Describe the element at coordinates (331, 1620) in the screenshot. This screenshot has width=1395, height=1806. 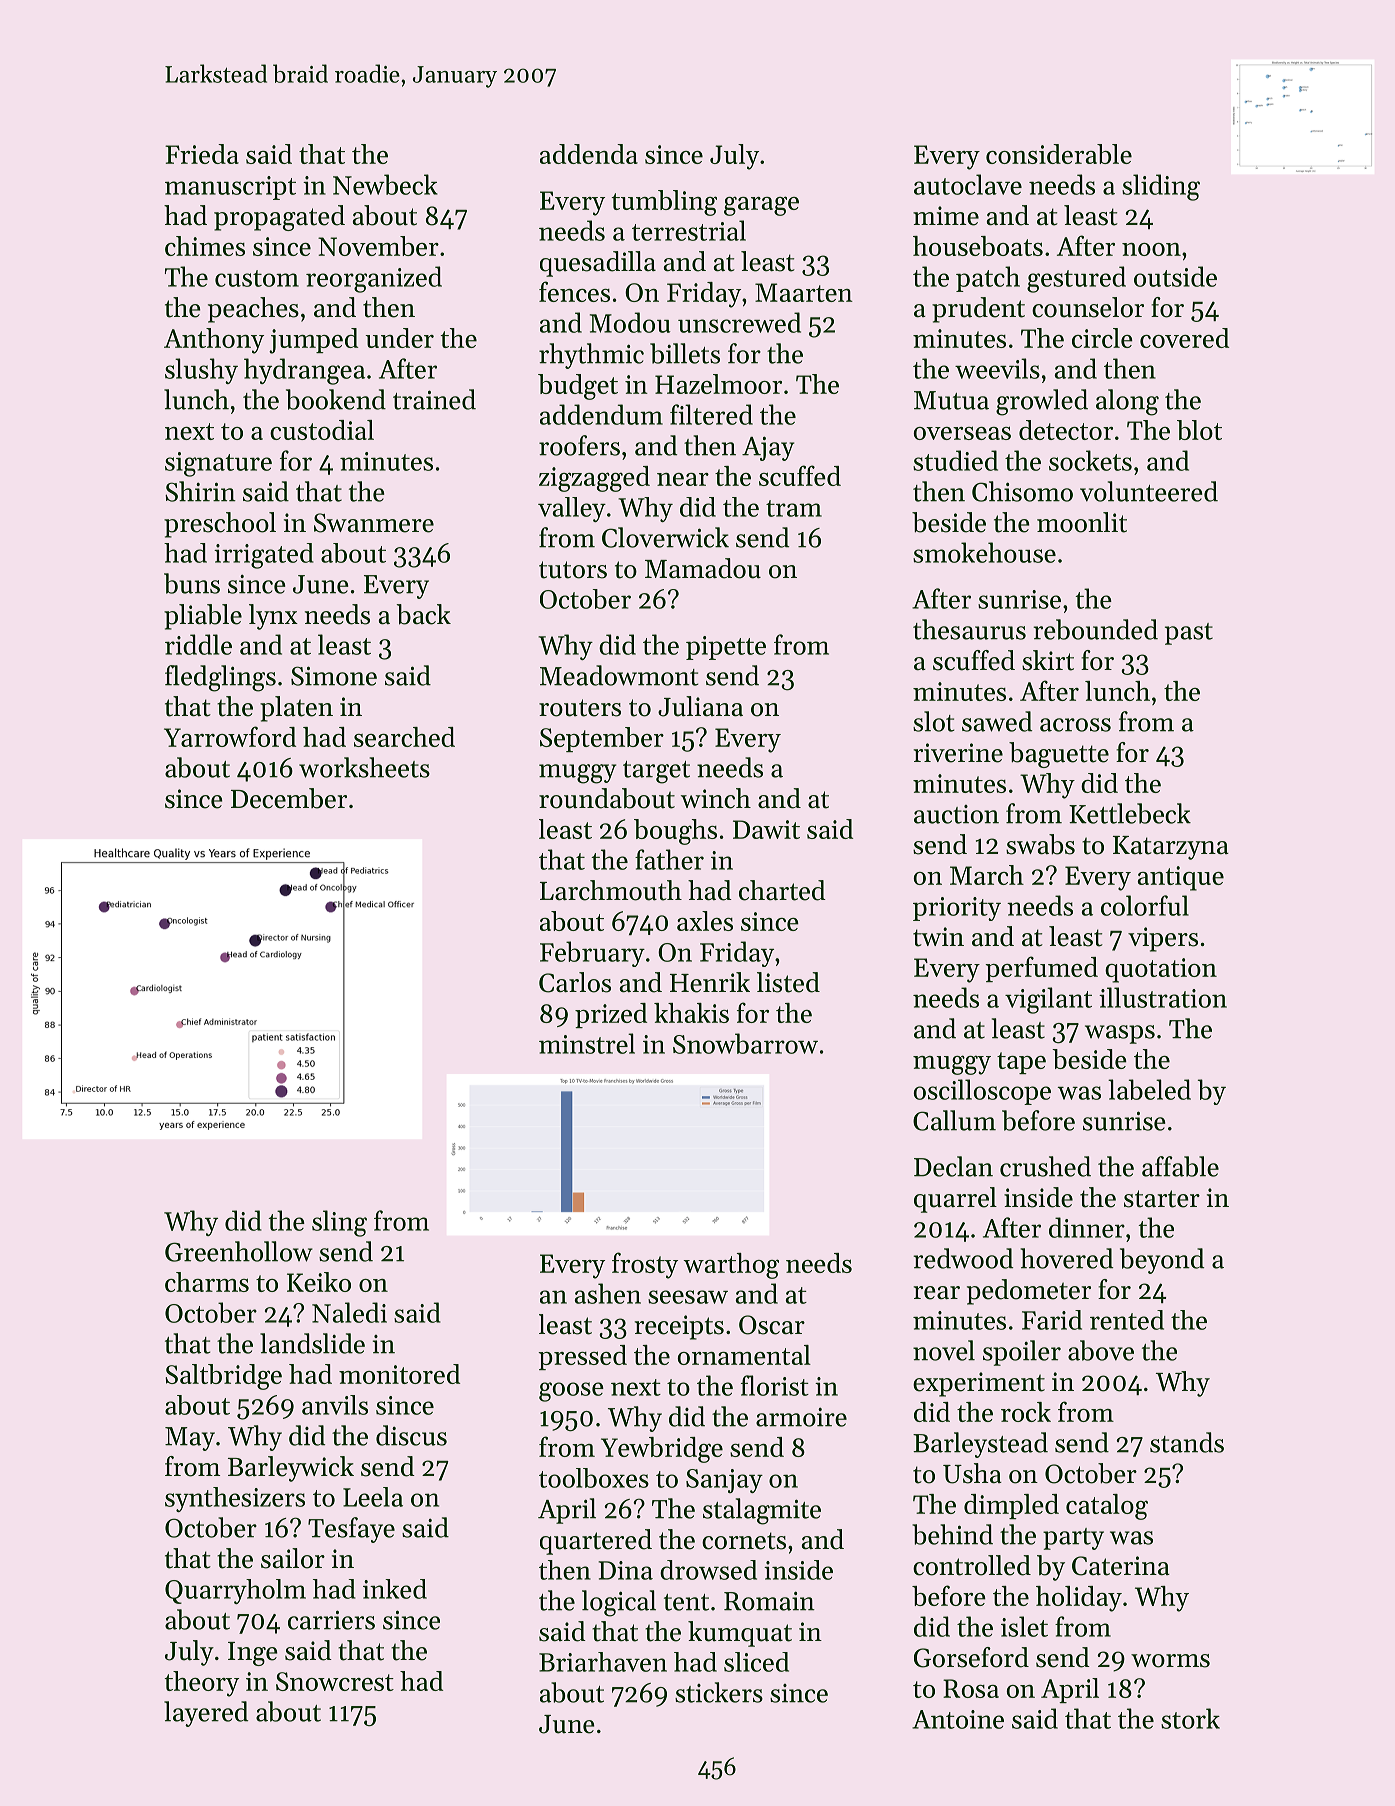
I see `carriers` at that location.
